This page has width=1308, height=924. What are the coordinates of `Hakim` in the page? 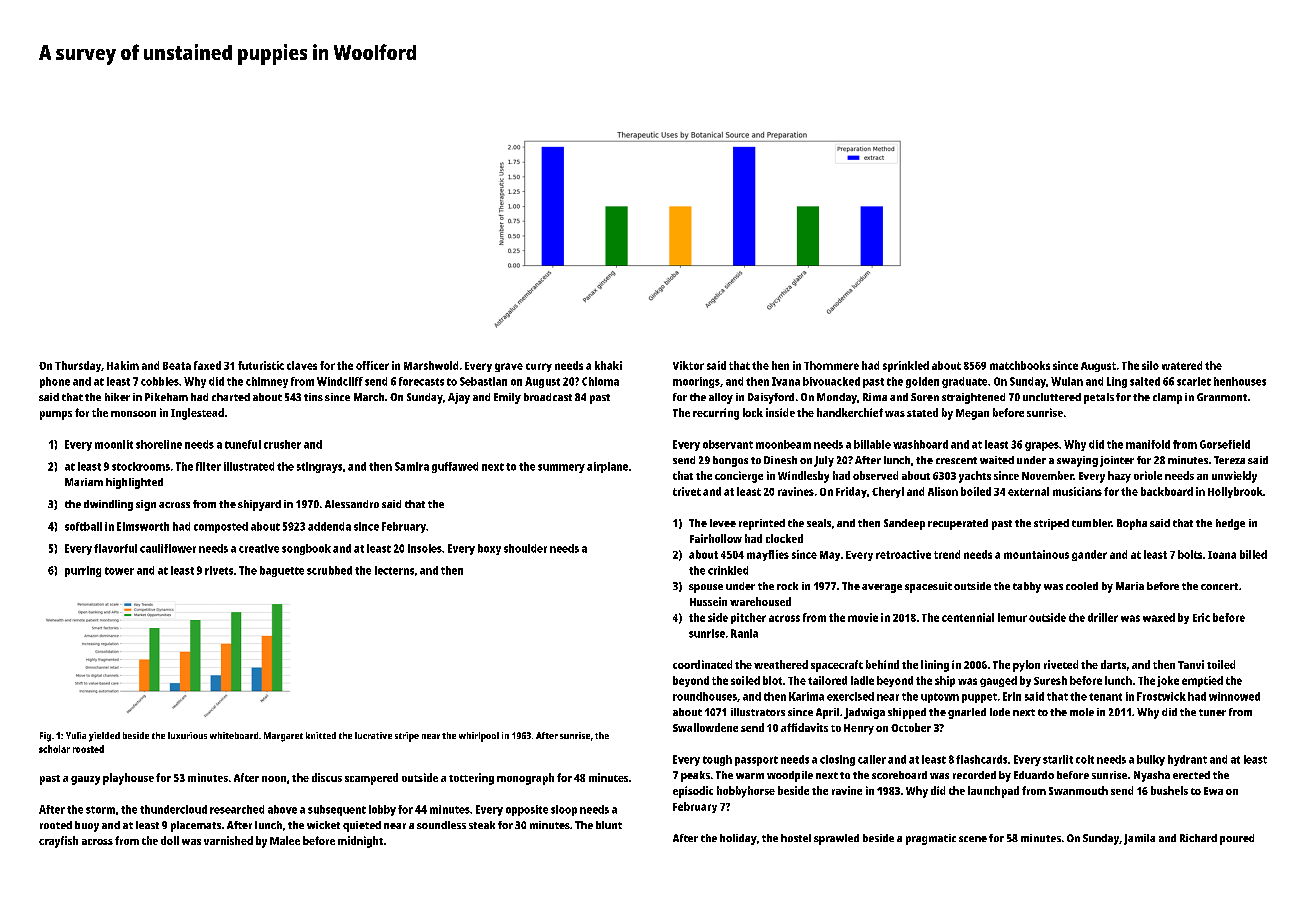 It's located at (123, 365).
